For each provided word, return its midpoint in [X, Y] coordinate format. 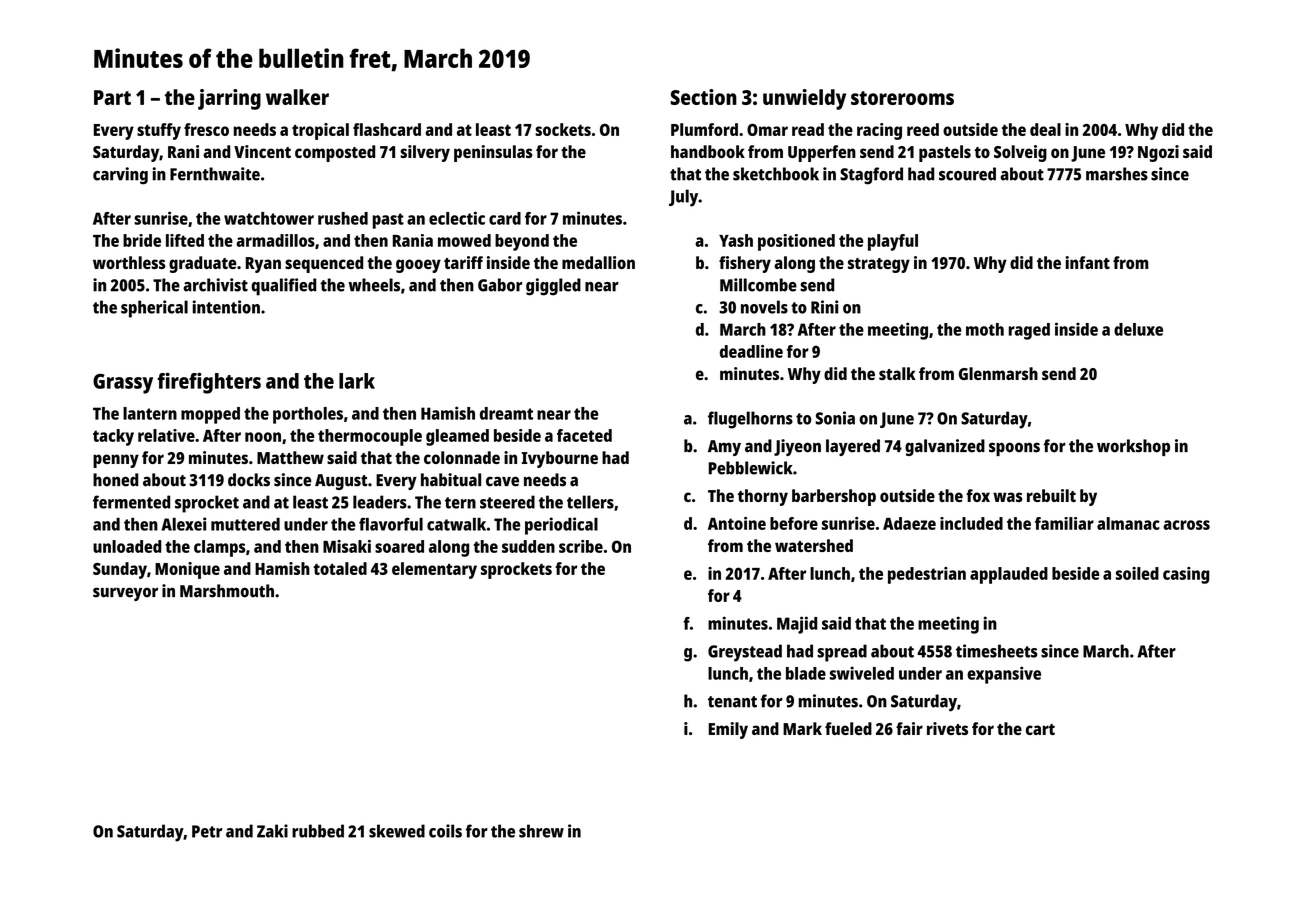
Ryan [263, 265]
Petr [207, 831]
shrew [541, 831]
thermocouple [370, 437]
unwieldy [804, 99]
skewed [397, 831]
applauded [1009, 575]
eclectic [457, 218]
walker [297, 97]
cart [1040, 729]
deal [1045, 129]
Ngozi [1158, 153]
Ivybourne [560, 459]
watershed [814, 545]
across [1186, 525]
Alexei [183, 524]
